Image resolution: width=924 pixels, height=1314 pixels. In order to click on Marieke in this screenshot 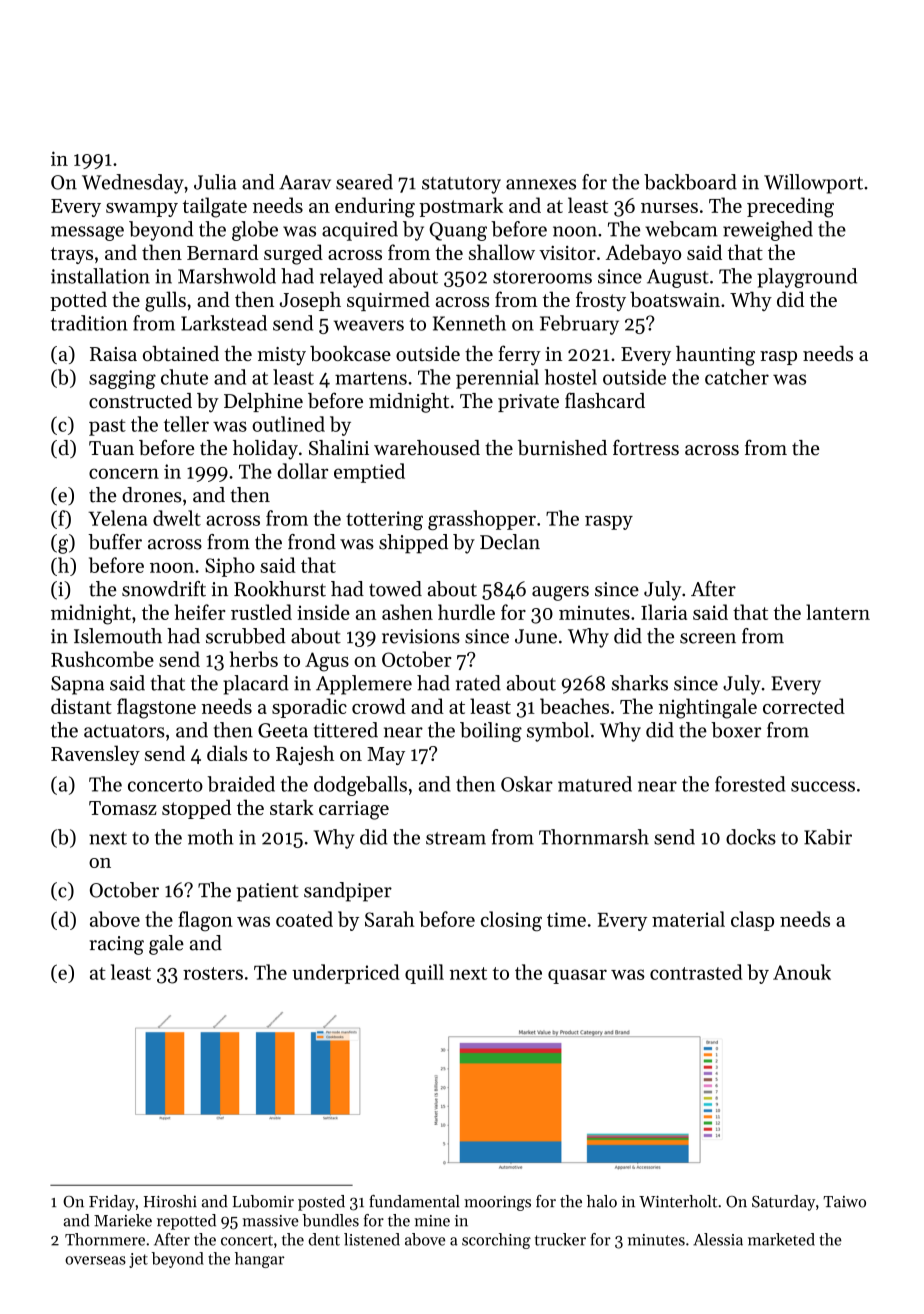, I will do `click(123, 1220)`.
